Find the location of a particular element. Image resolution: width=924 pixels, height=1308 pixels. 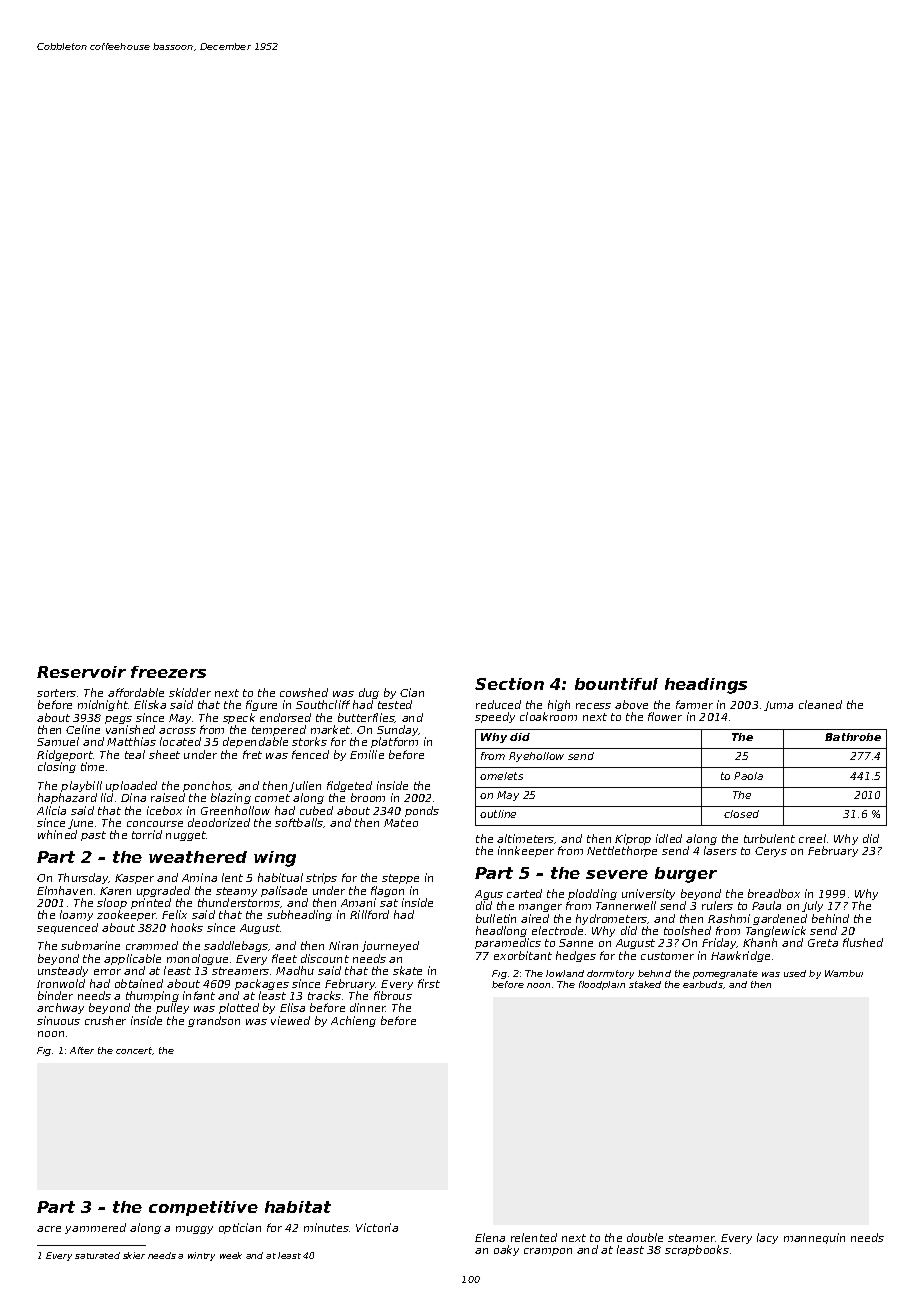

scrapbooks is located at coordinates (697, 1250).
